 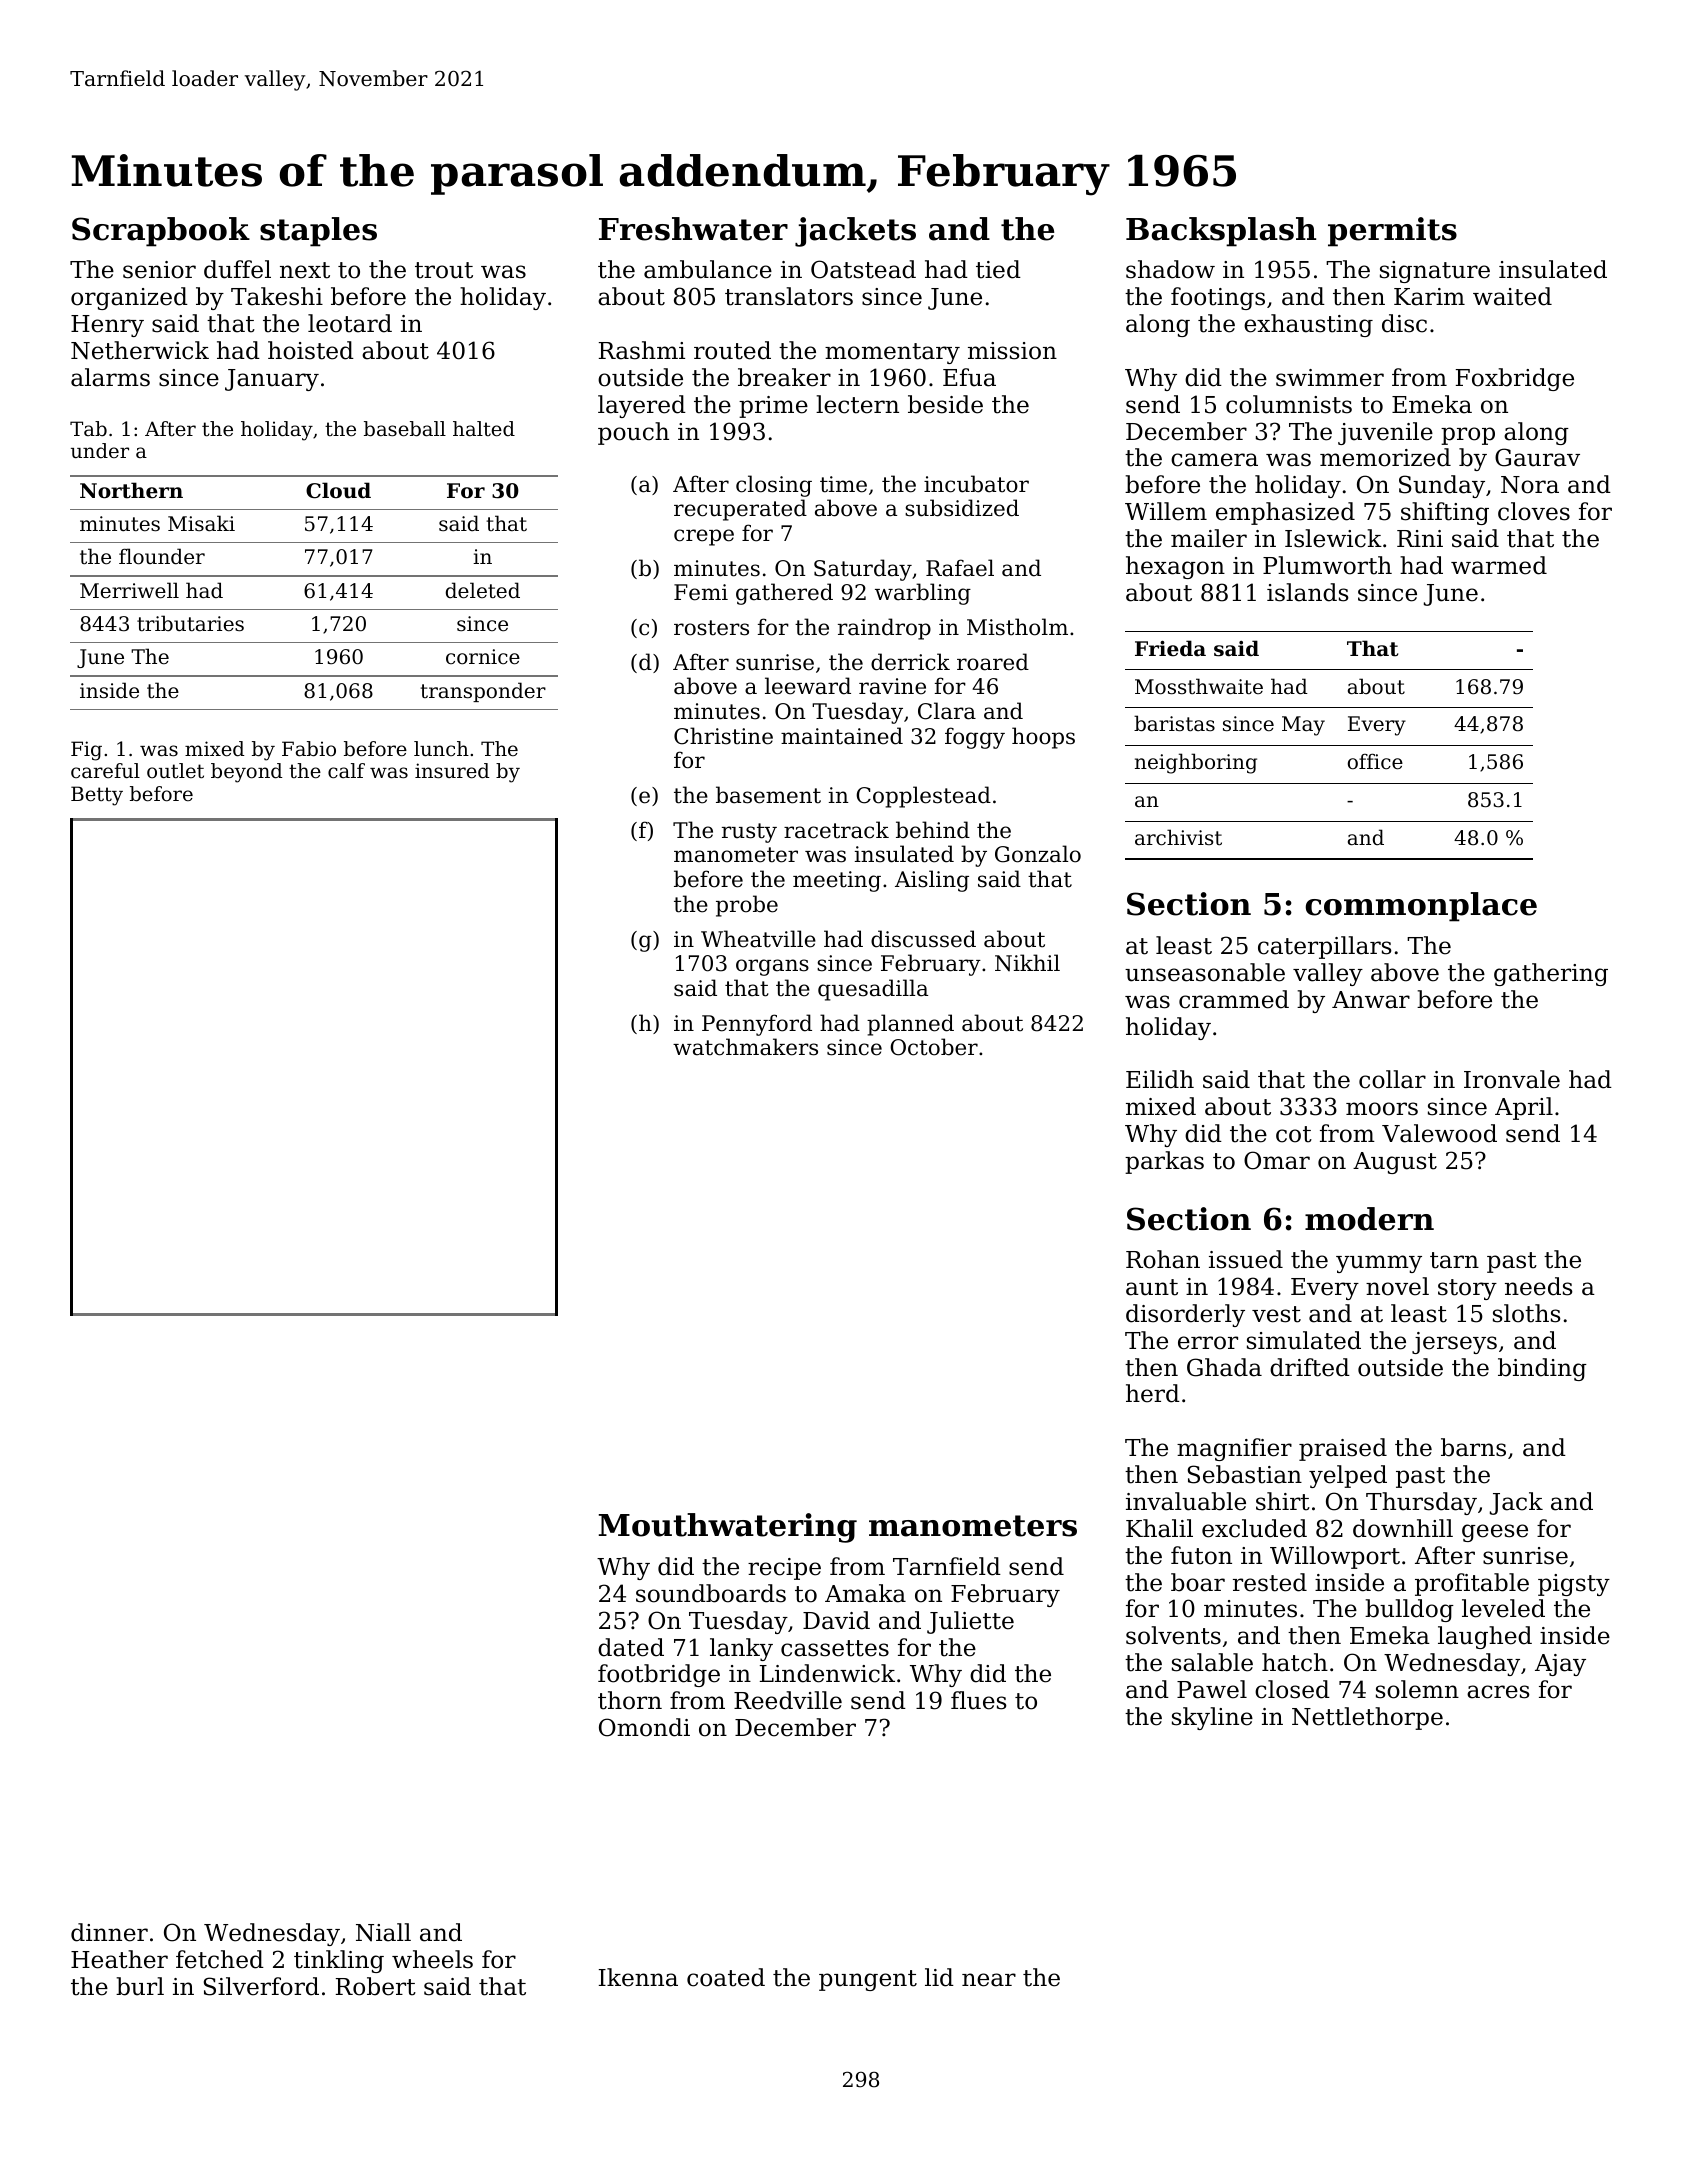 What do you see at coordinates (131, 490) in the screenshot?
I see `Northern` at bounding box center [131, 490].
